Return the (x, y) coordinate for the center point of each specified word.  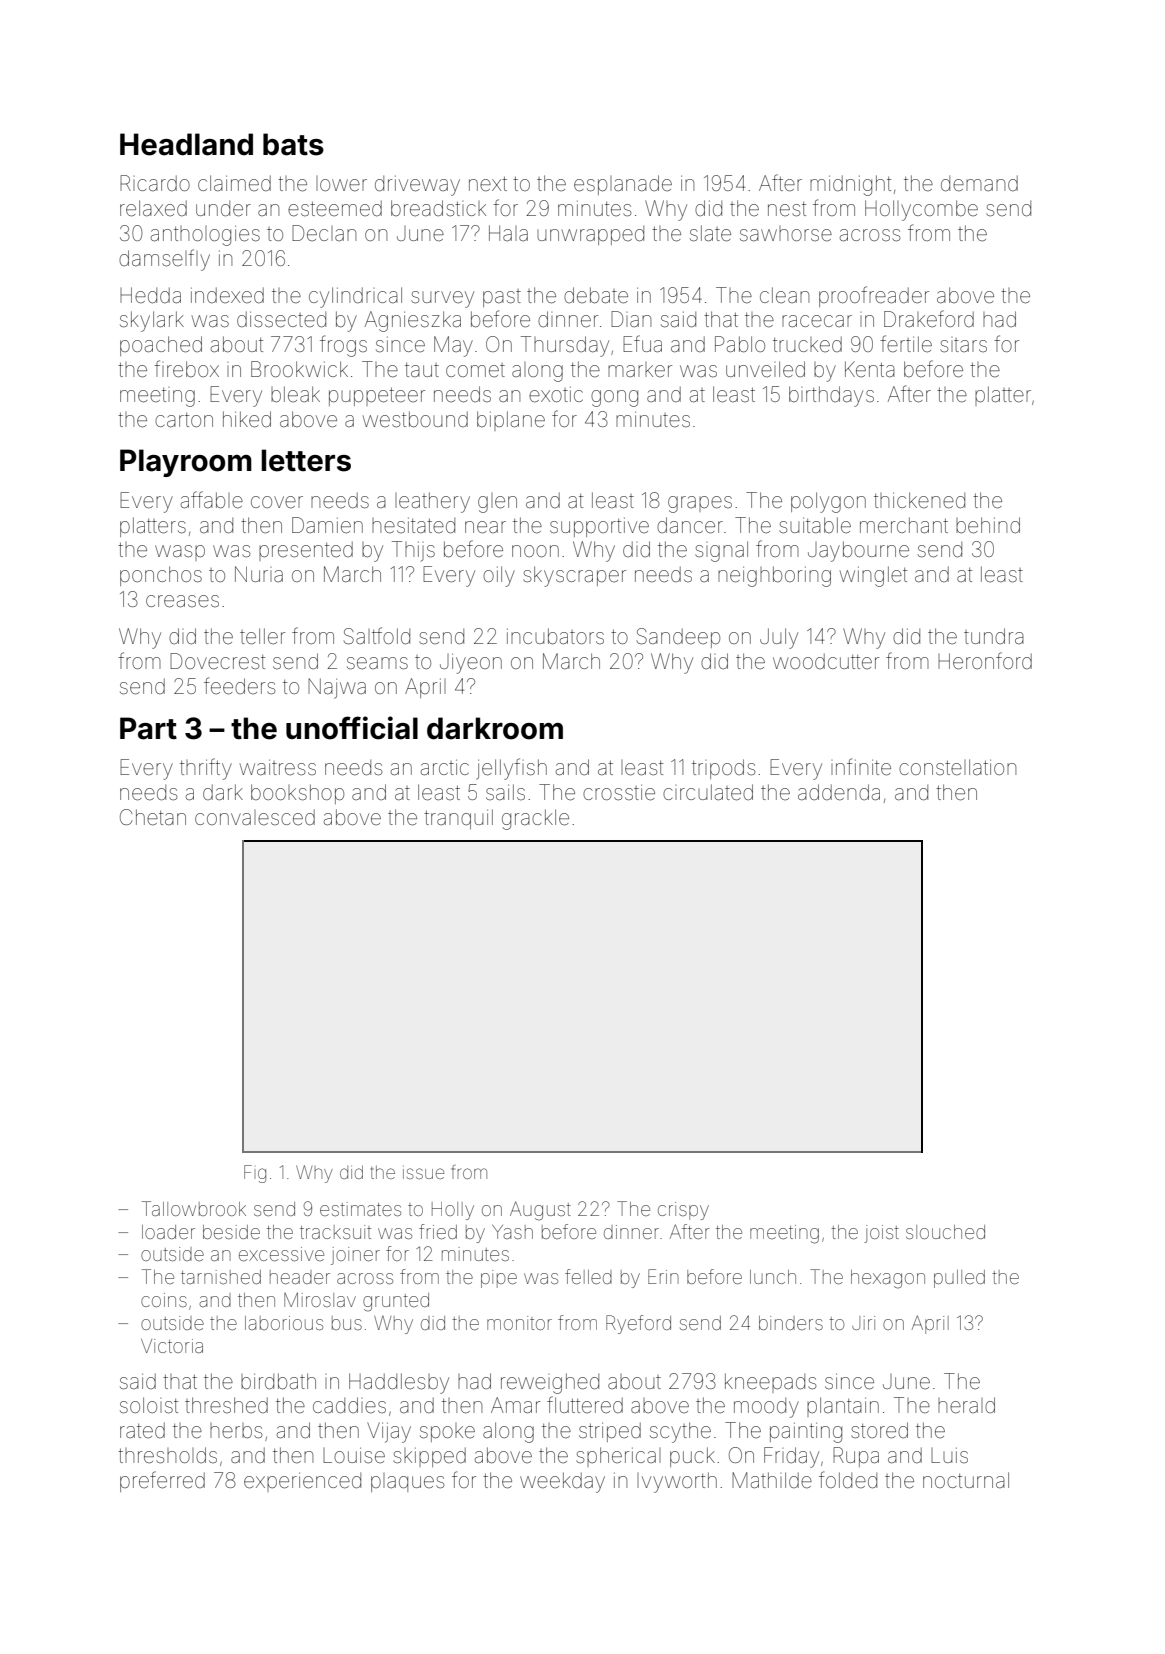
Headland (186, 144)
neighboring (774, 576)
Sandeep (678, 638)
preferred (162, 1481)
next (488, 183)
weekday (562, 1482)
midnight (850, 185)
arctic (445, 767)
